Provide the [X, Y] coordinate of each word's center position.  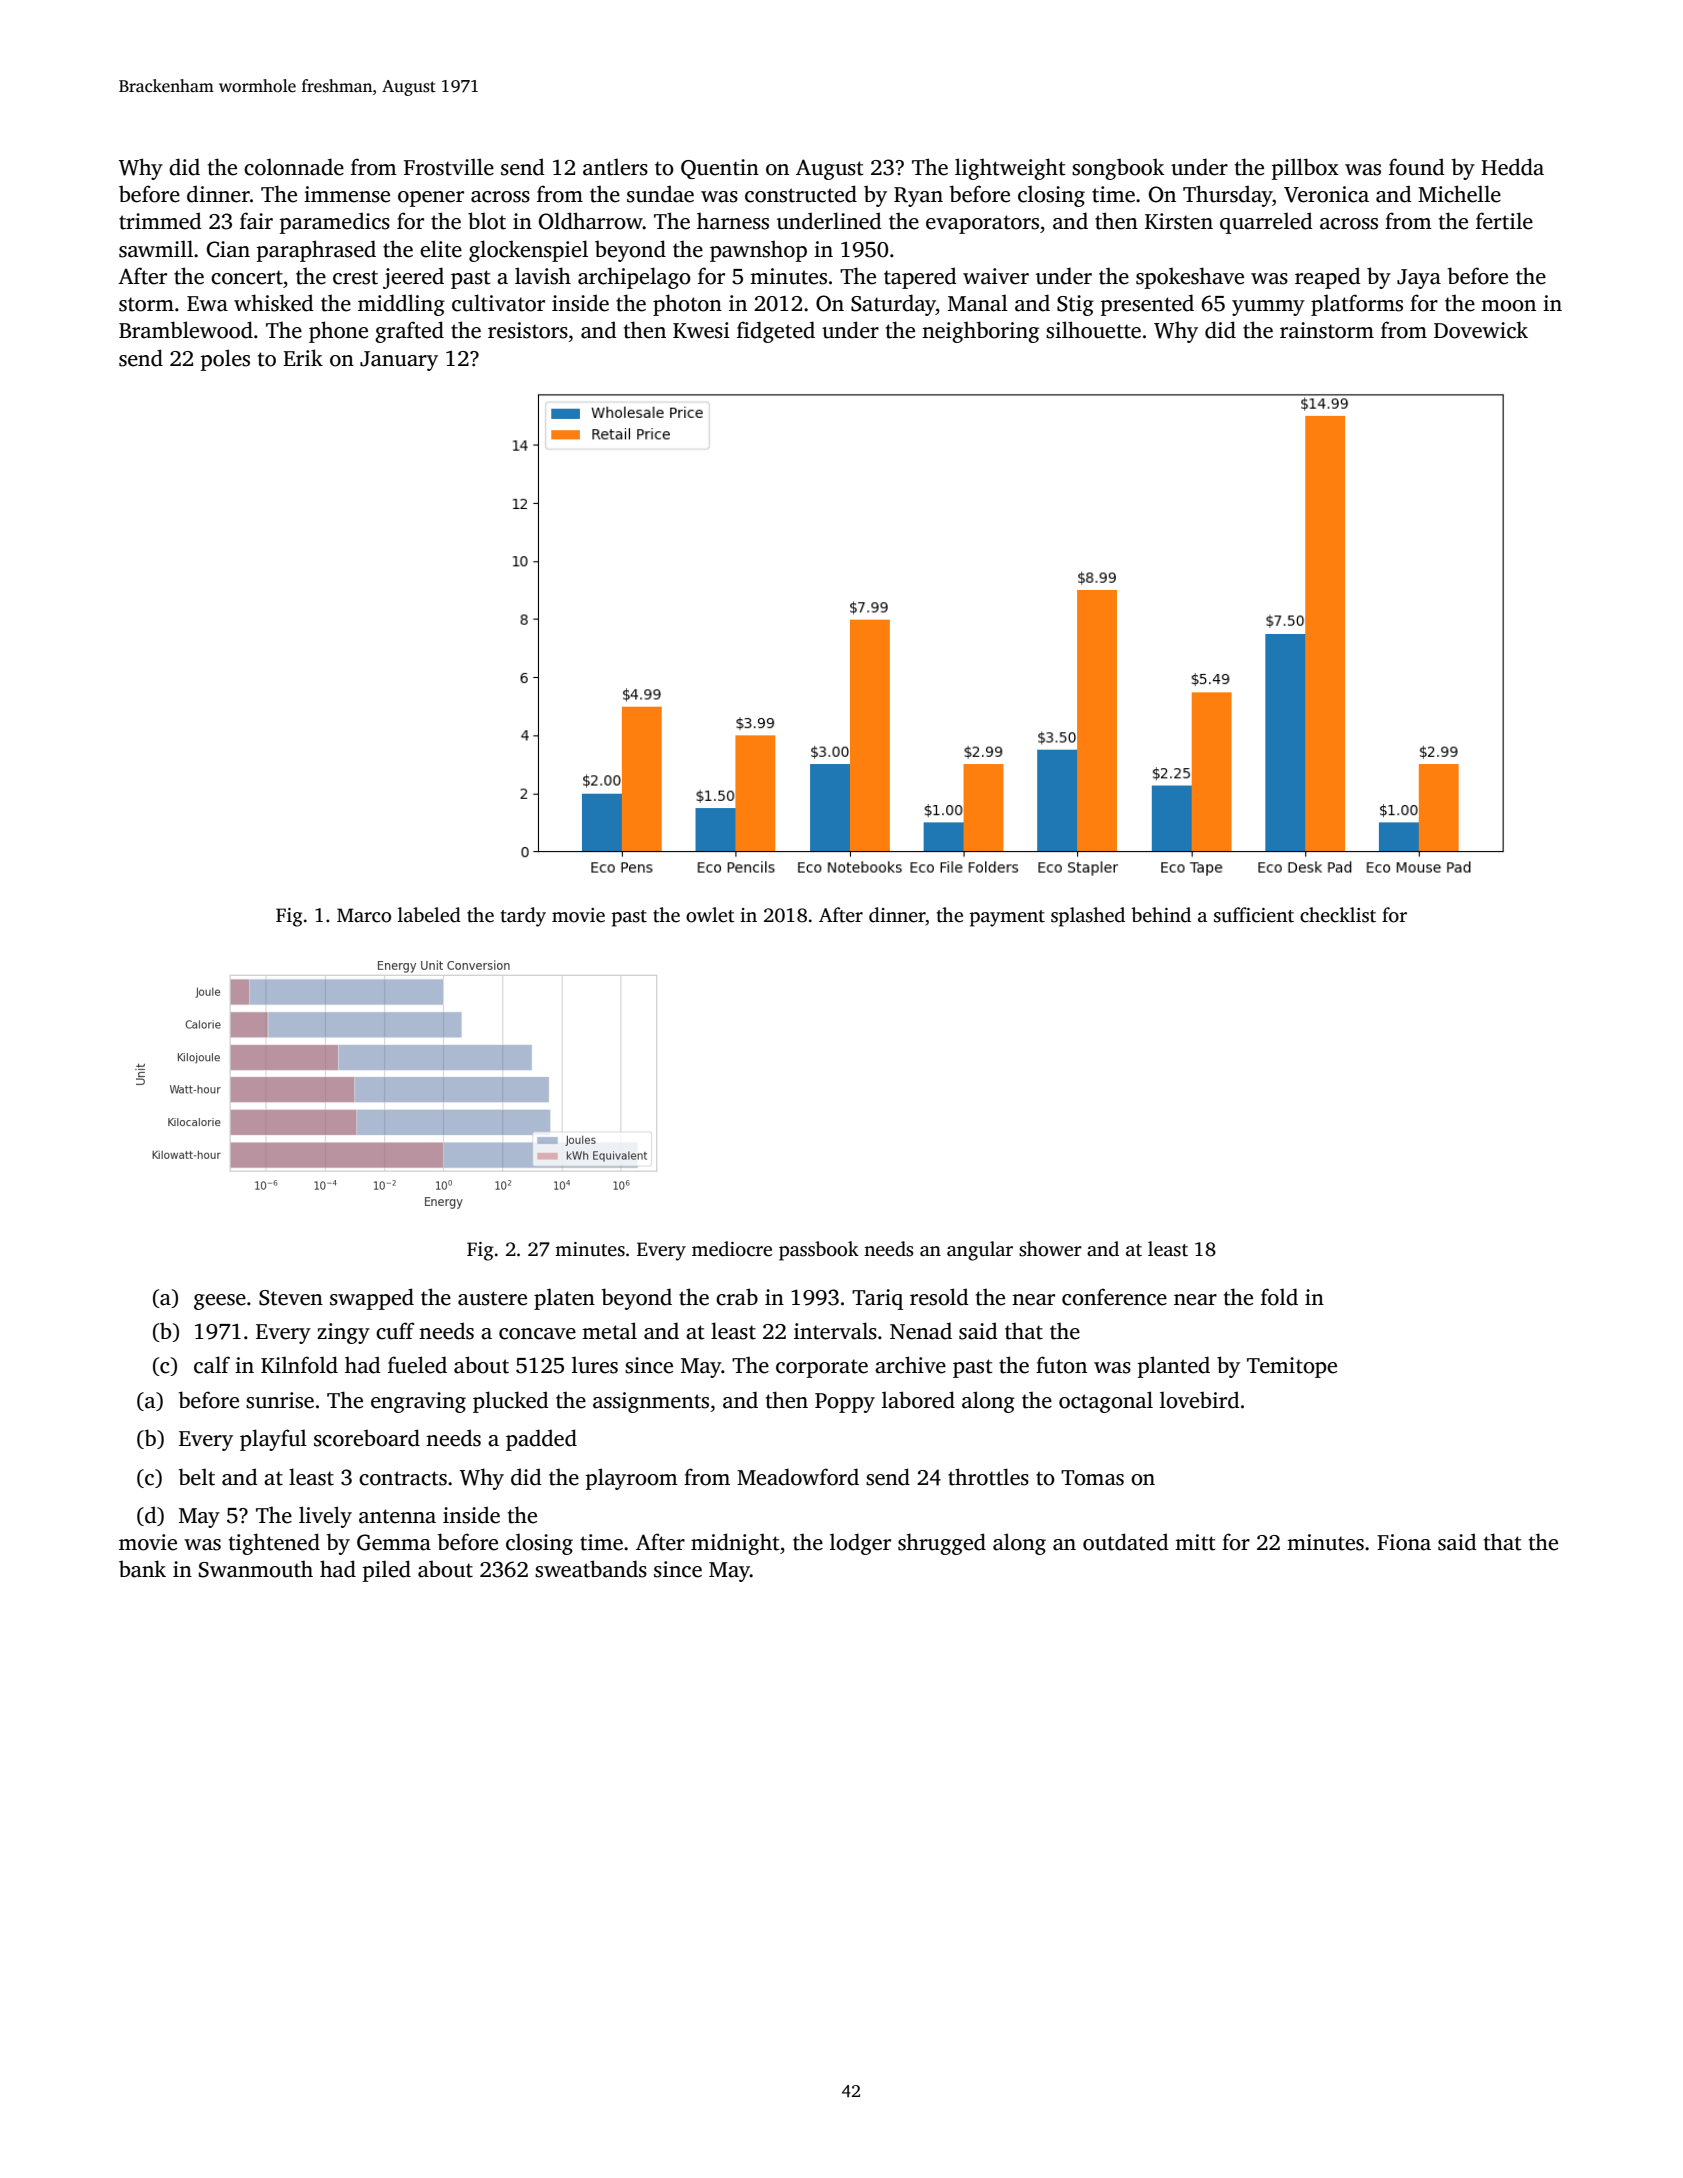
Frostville [449, 167]
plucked [511, 1402]
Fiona [1404, 1542]
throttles [988, 1477]
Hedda [1512, 167]
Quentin [720, 169]
